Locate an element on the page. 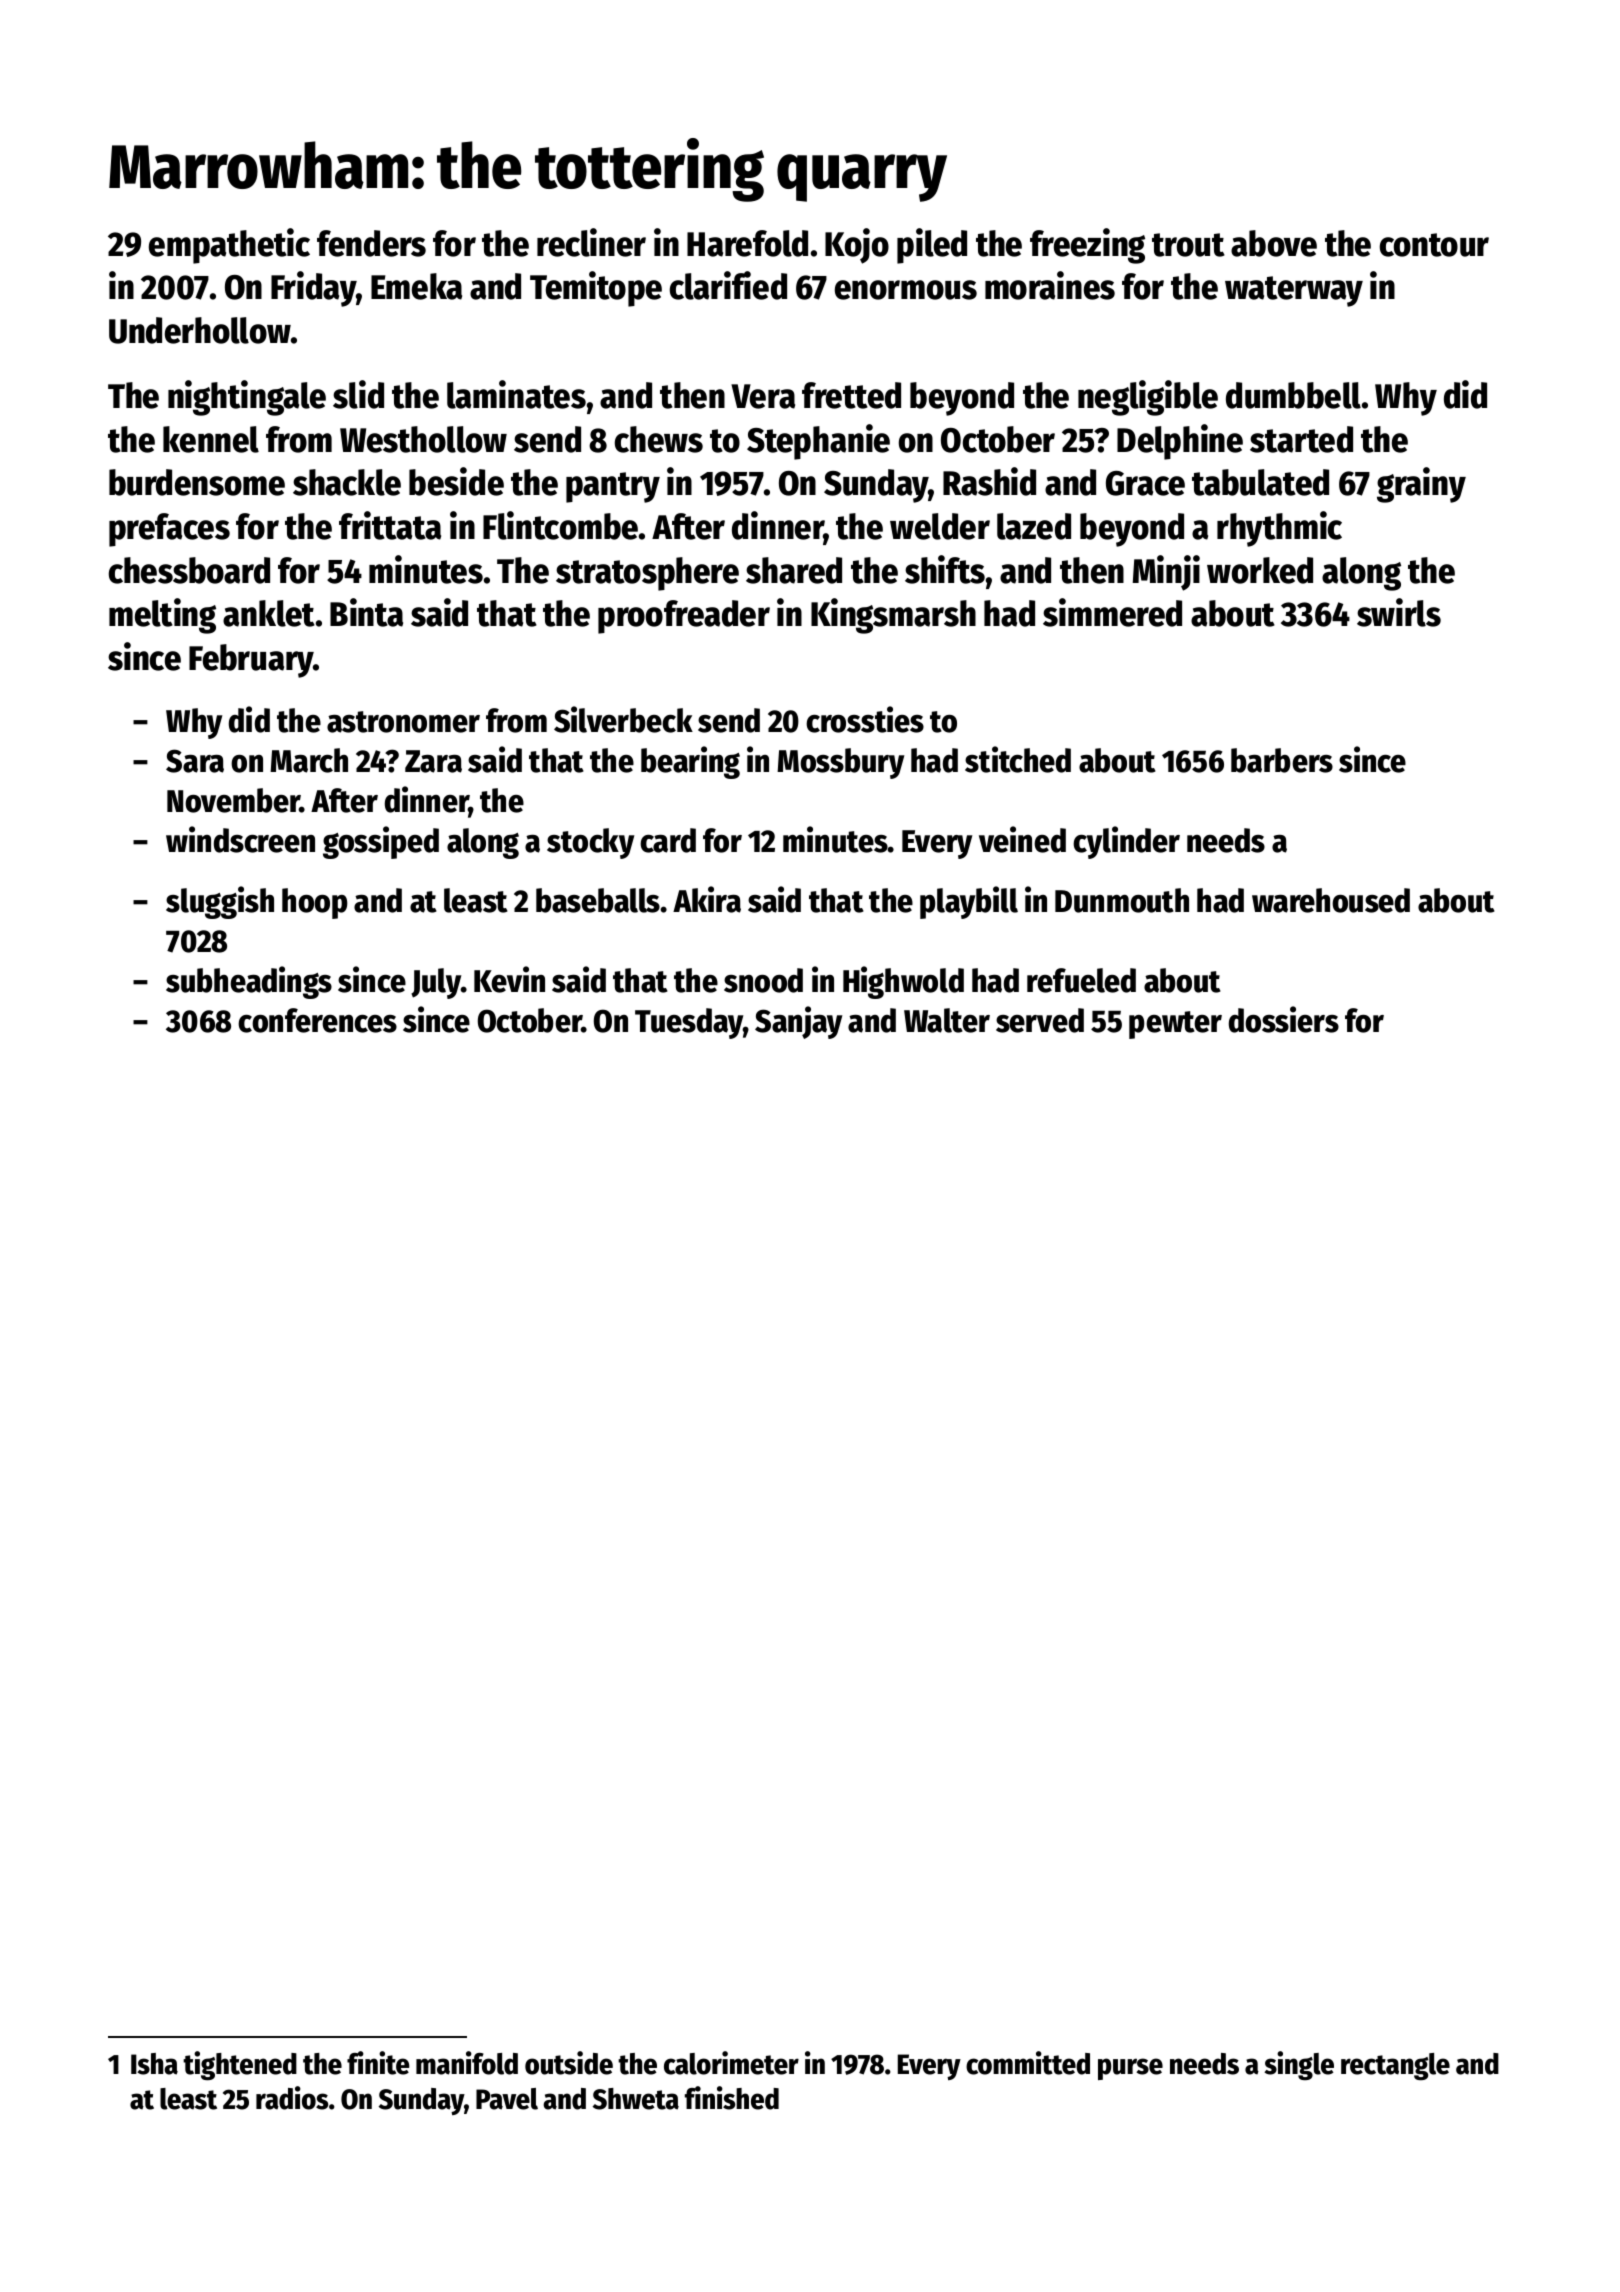 The image size is (1620, 2292). dossiers is located at coordinates (1284, 1019).
